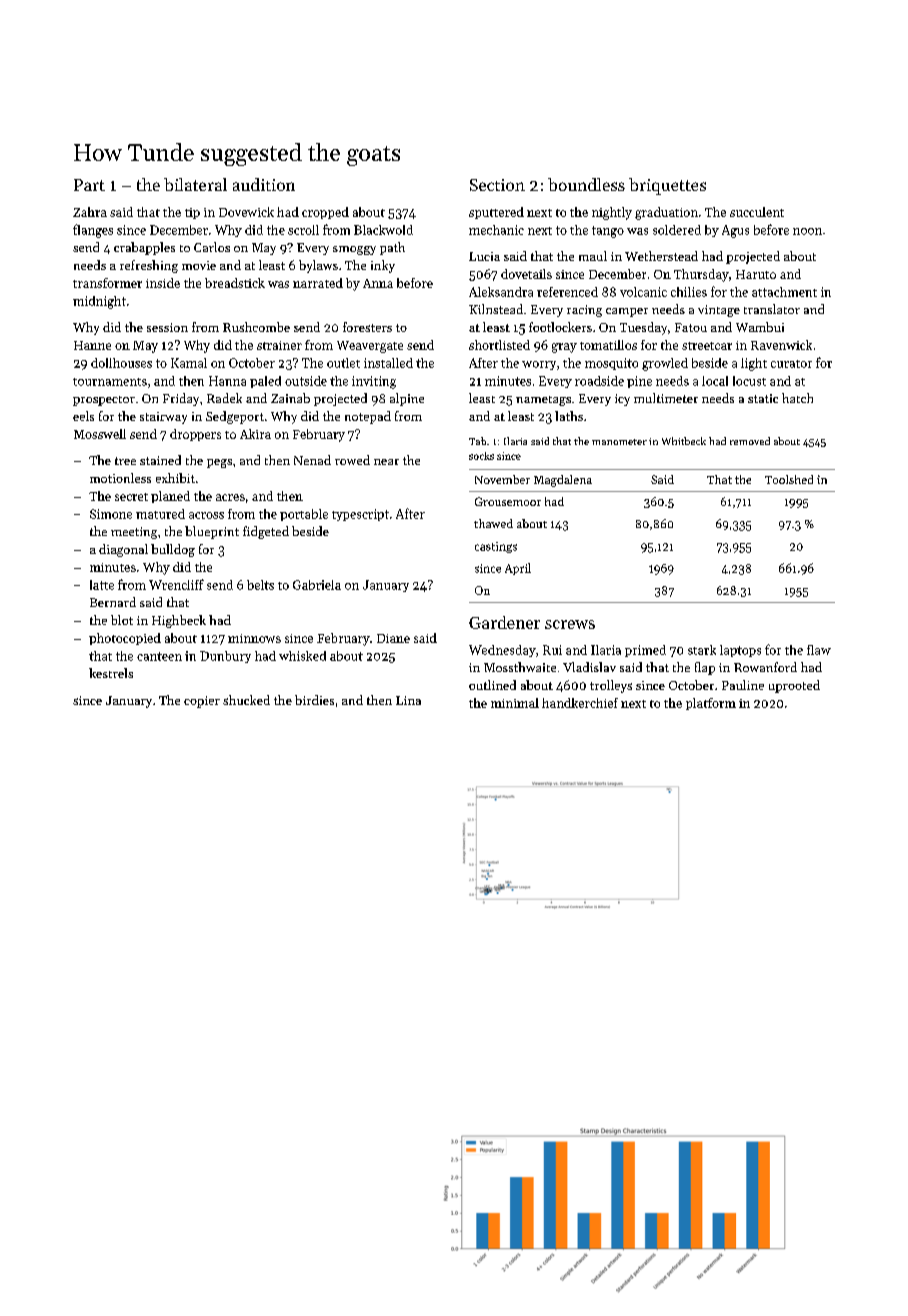 This document has height=1316, width=908. What do you see at coordinates (807, 231) in the document?
I see `noon` at bounding box center [807, 231].
